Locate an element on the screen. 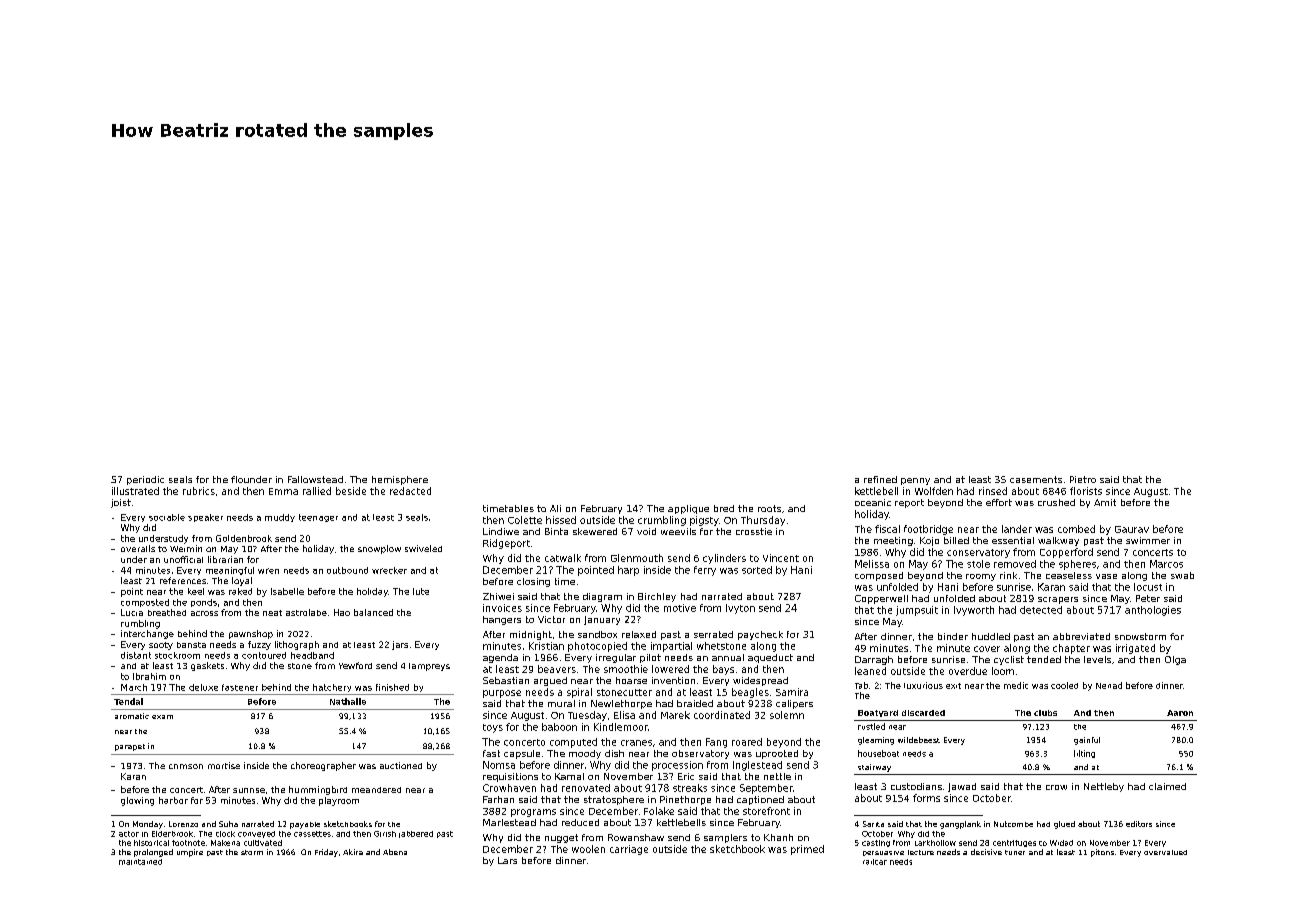  deluxe is located at coordinates (203, 687).
